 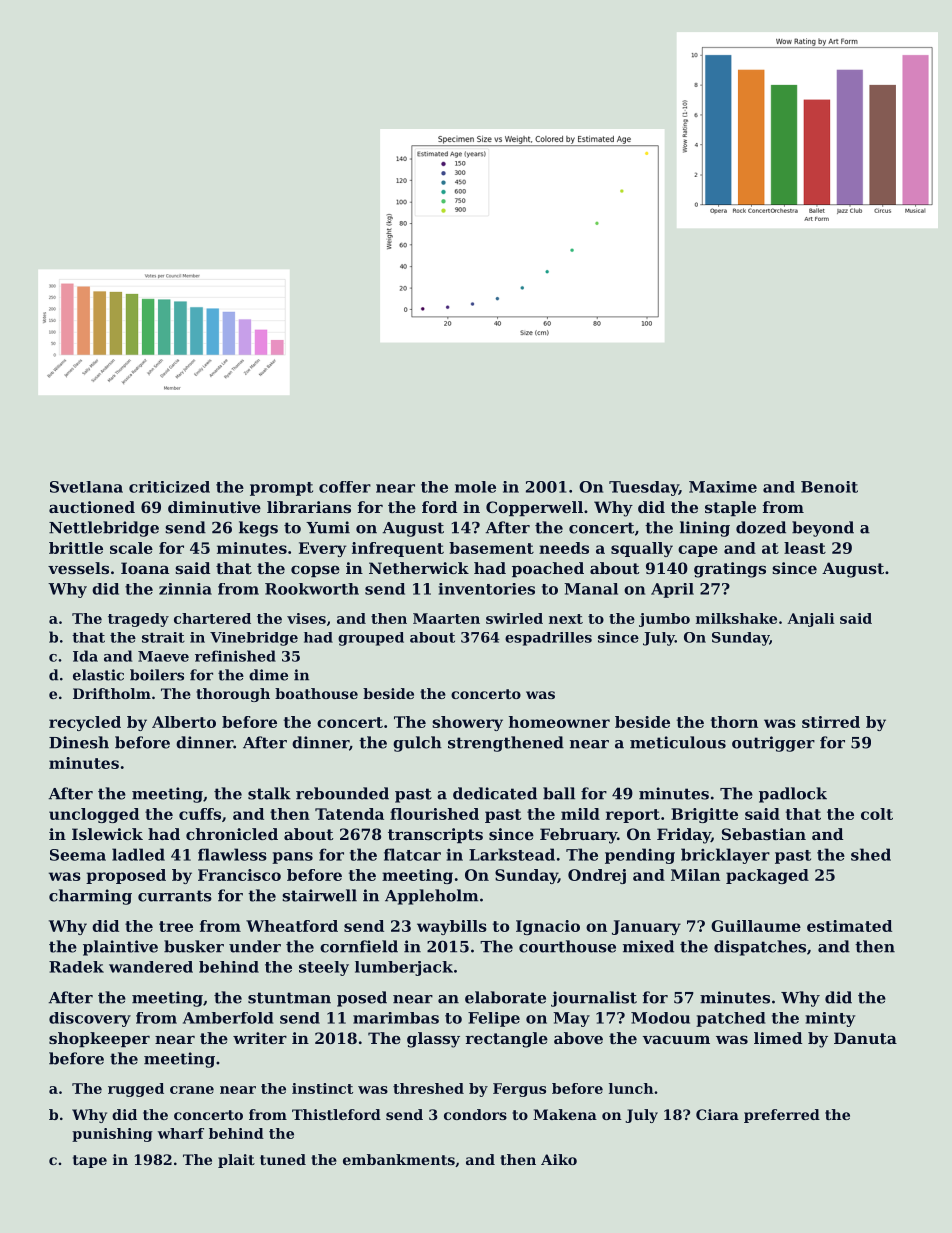 What do you see at coordinates (417, 744) in the document?
I see `gulch` at bounding box center [417, 744].
